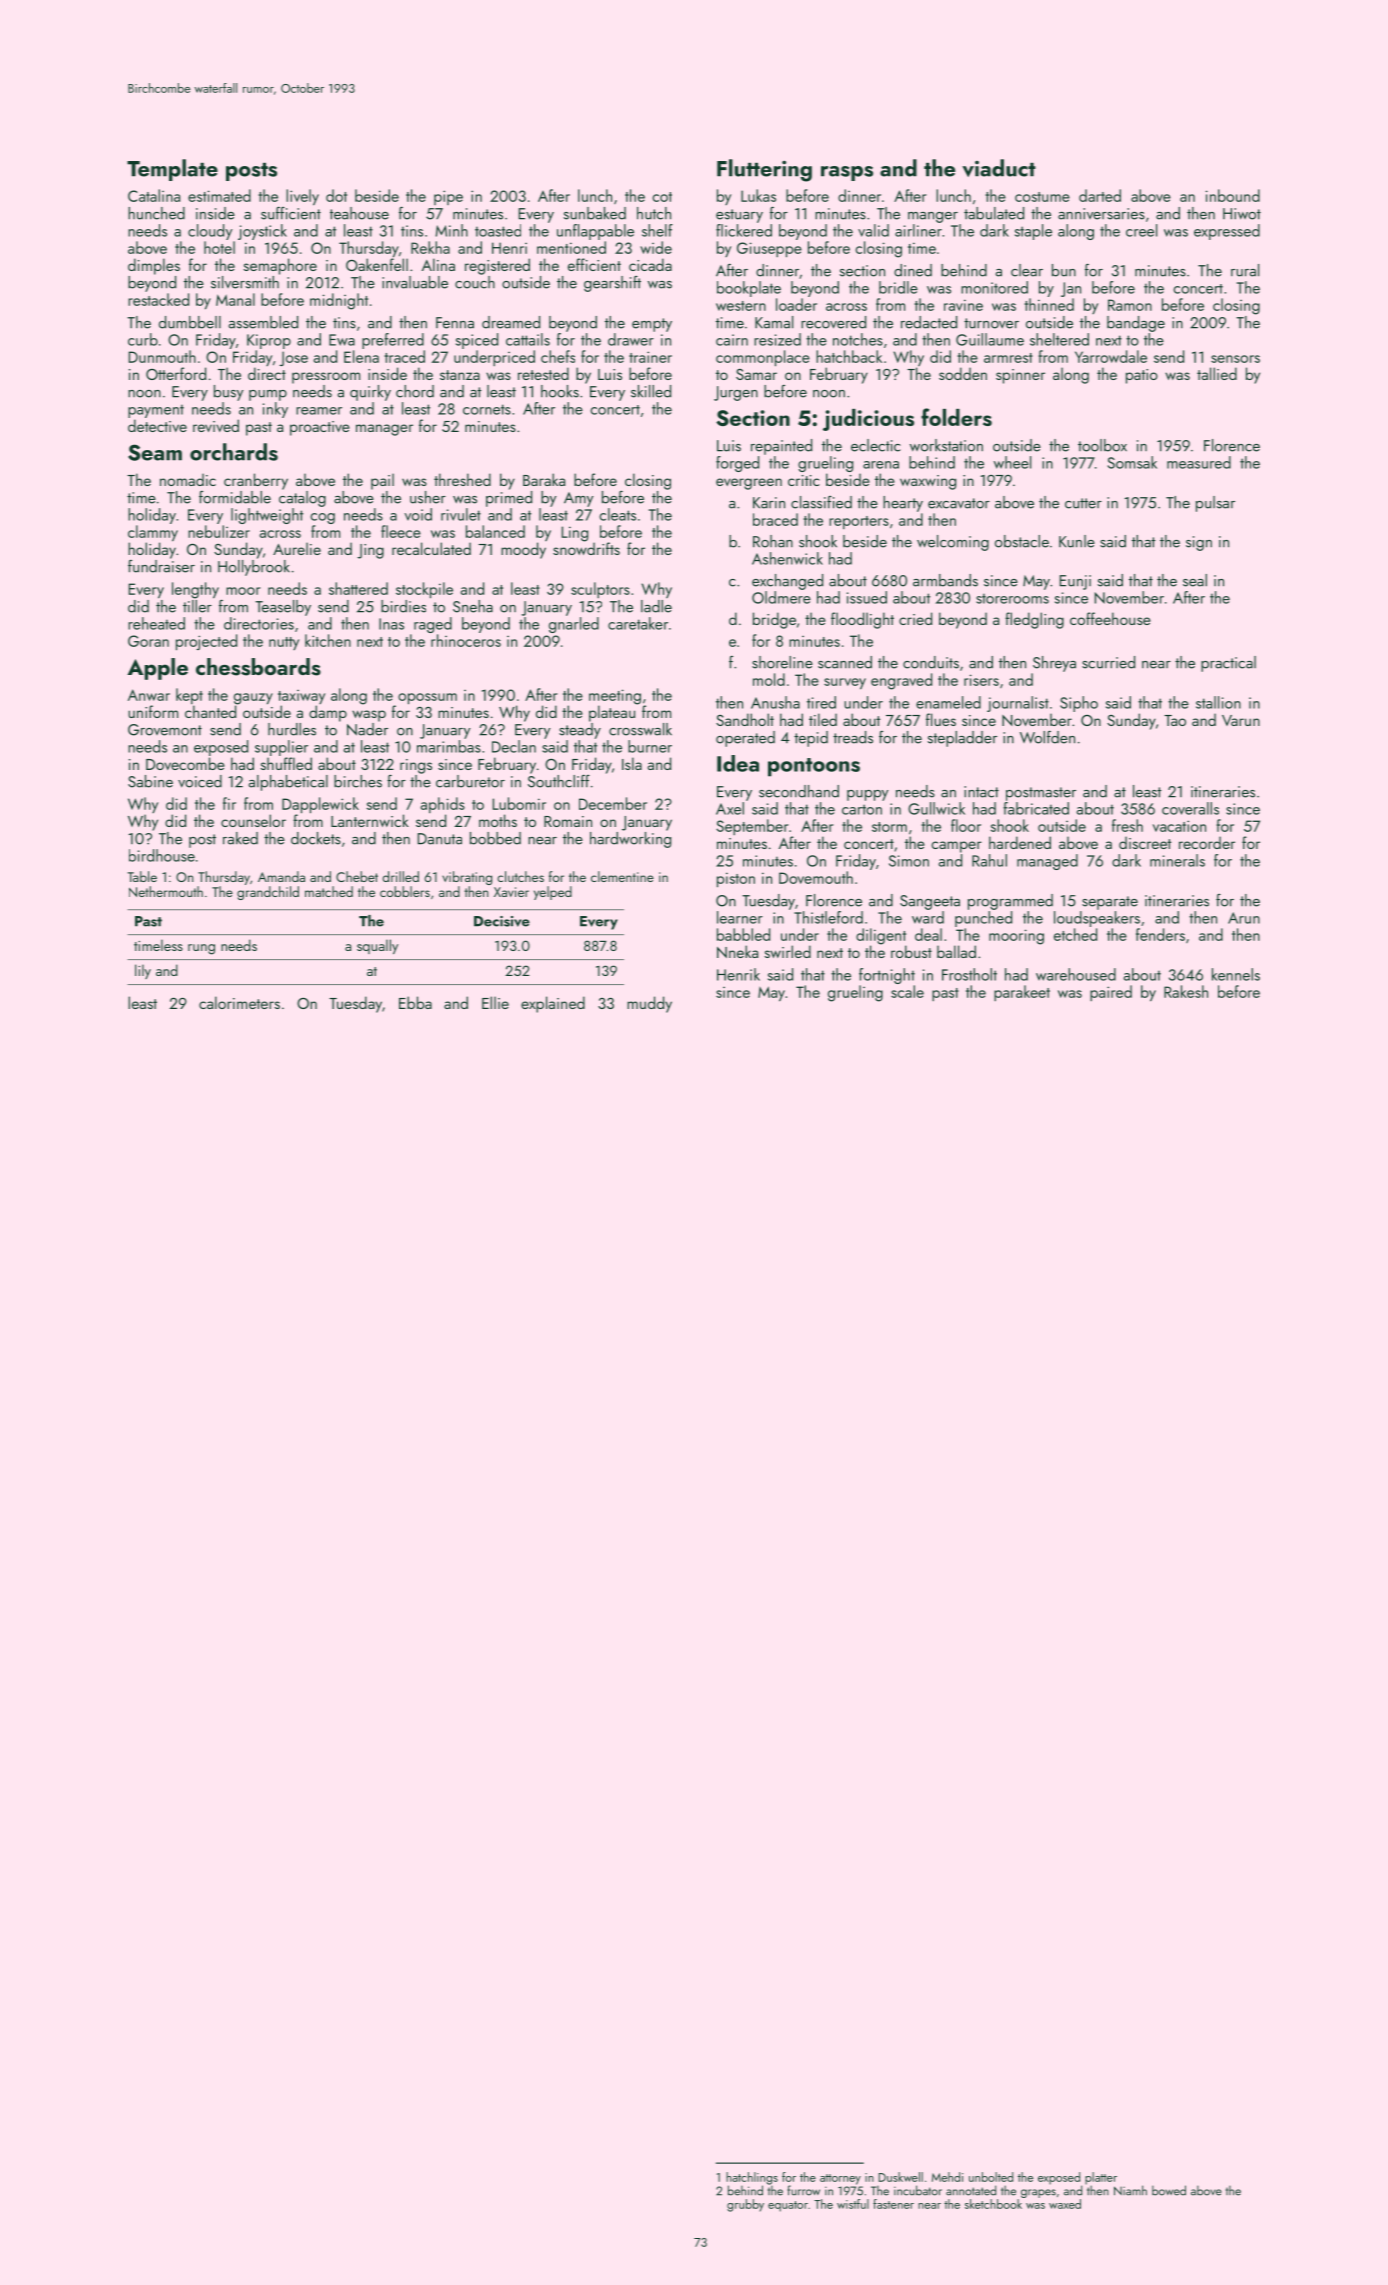 This screenshot has width=1388, height=2285. I want to click on fundraiser, so click(161, 566).
